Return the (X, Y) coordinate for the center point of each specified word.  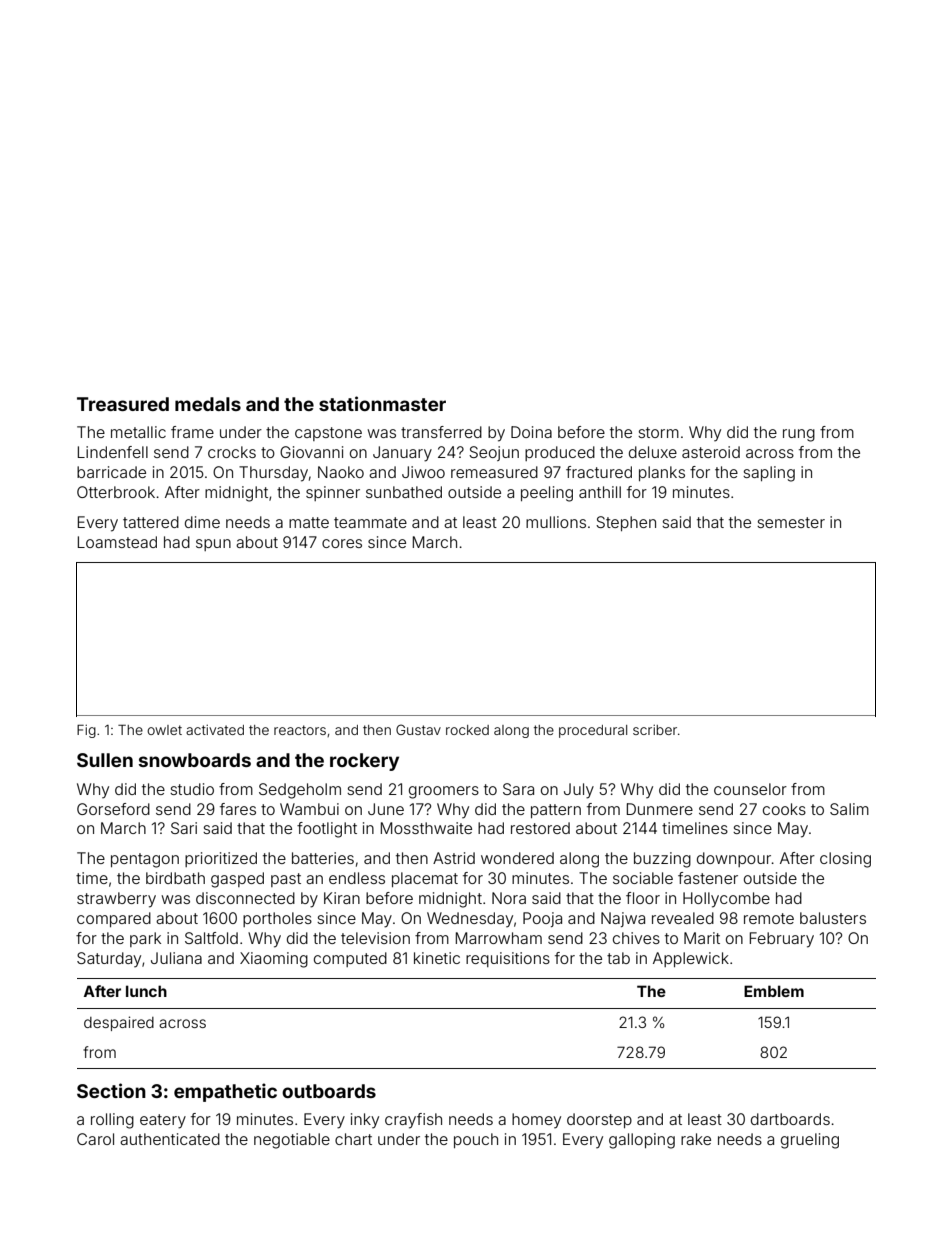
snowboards (195, 760)
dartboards (790, 1119)
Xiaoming (274, 960)
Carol (95, 1139)
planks (662, 473)
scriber (655, 730)
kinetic (437, 958)
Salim (849, 809)
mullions (556, 522)
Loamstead (117, 542)
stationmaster (382, 403)
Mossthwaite (426, 828)
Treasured (123, 404)
